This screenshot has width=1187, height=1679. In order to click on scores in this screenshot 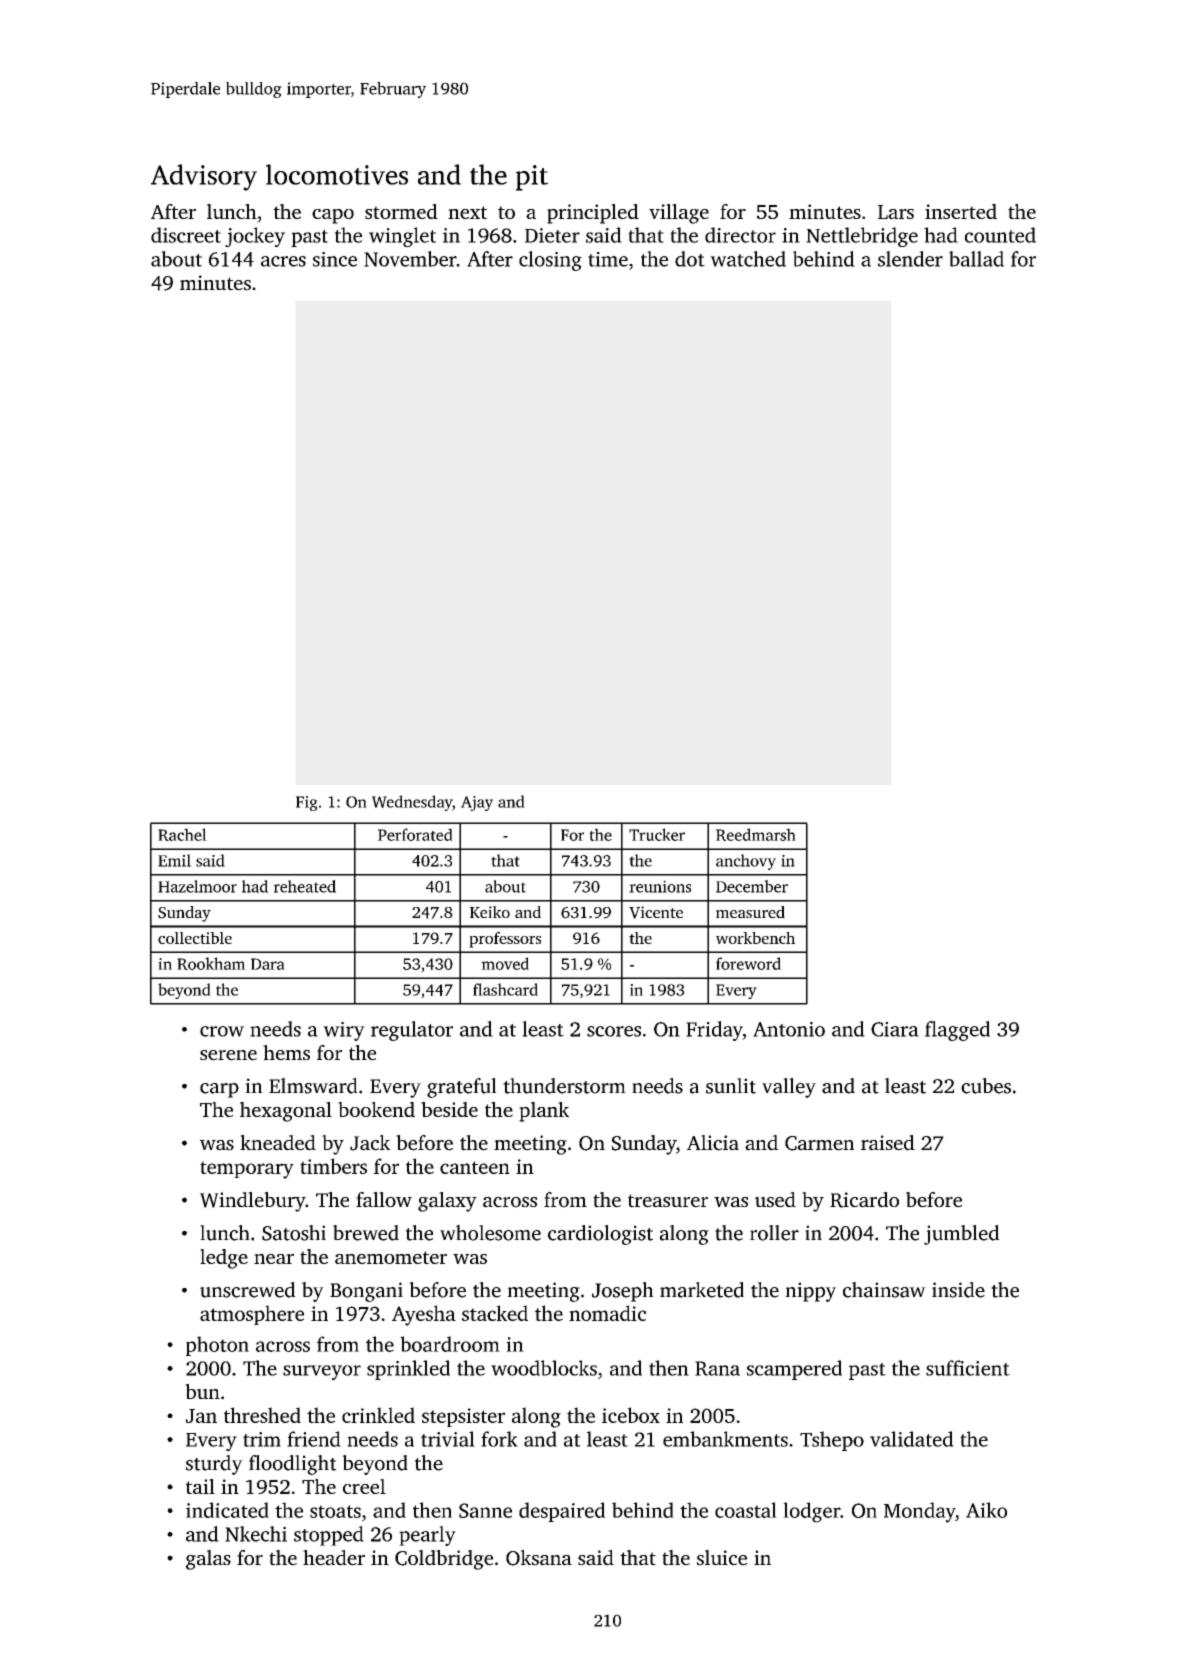, I will do `click(614, 1031)`.
